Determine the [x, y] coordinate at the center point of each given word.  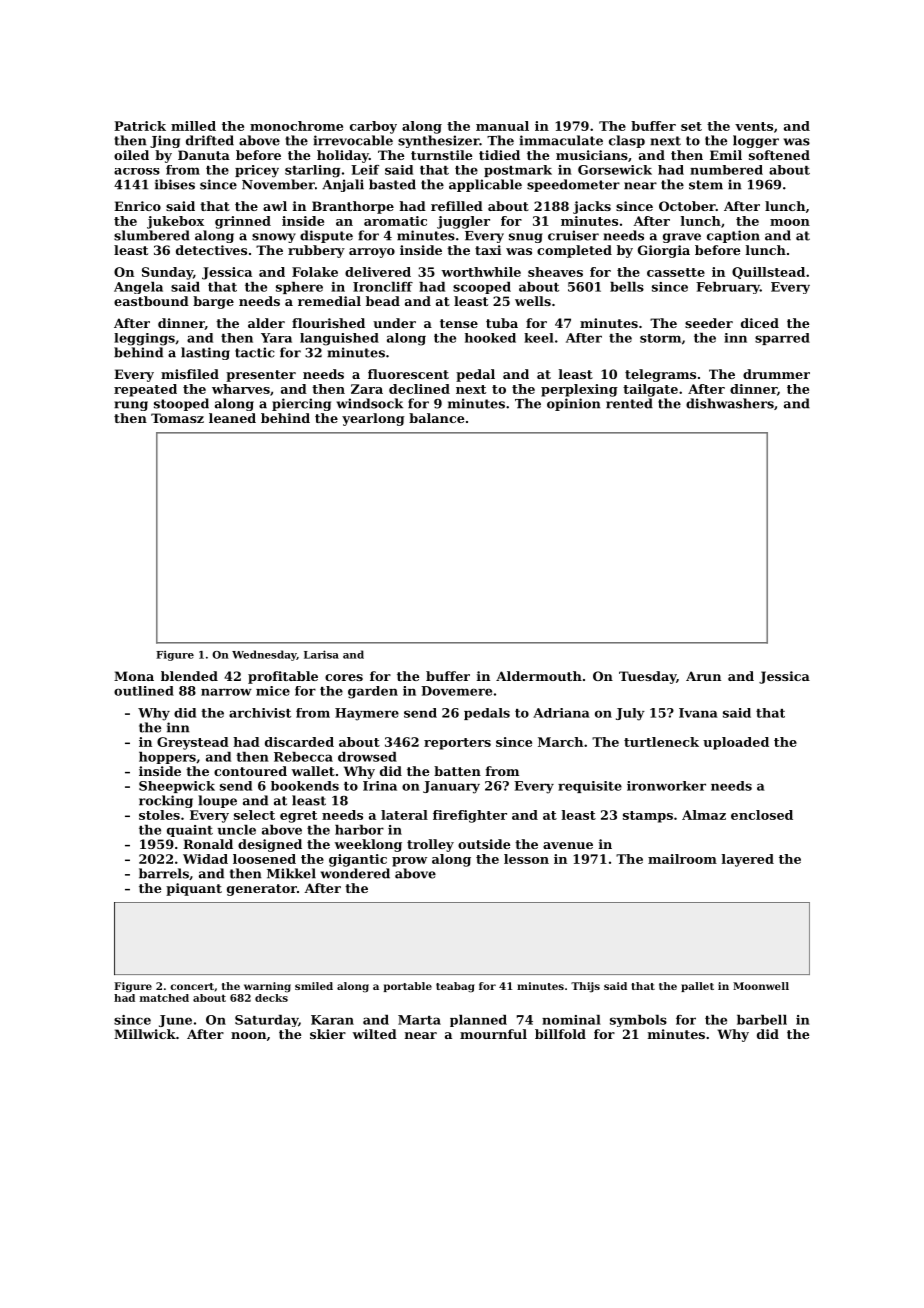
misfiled [190, 374]
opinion [574, 404]
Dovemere [456, 691]
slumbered [152, 235]
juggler [463, 222]
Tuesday [647, 677]
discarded [299, 742]
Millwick [145, 1034]
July [630, 714]
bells [627, 287]
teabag [455, 987]
